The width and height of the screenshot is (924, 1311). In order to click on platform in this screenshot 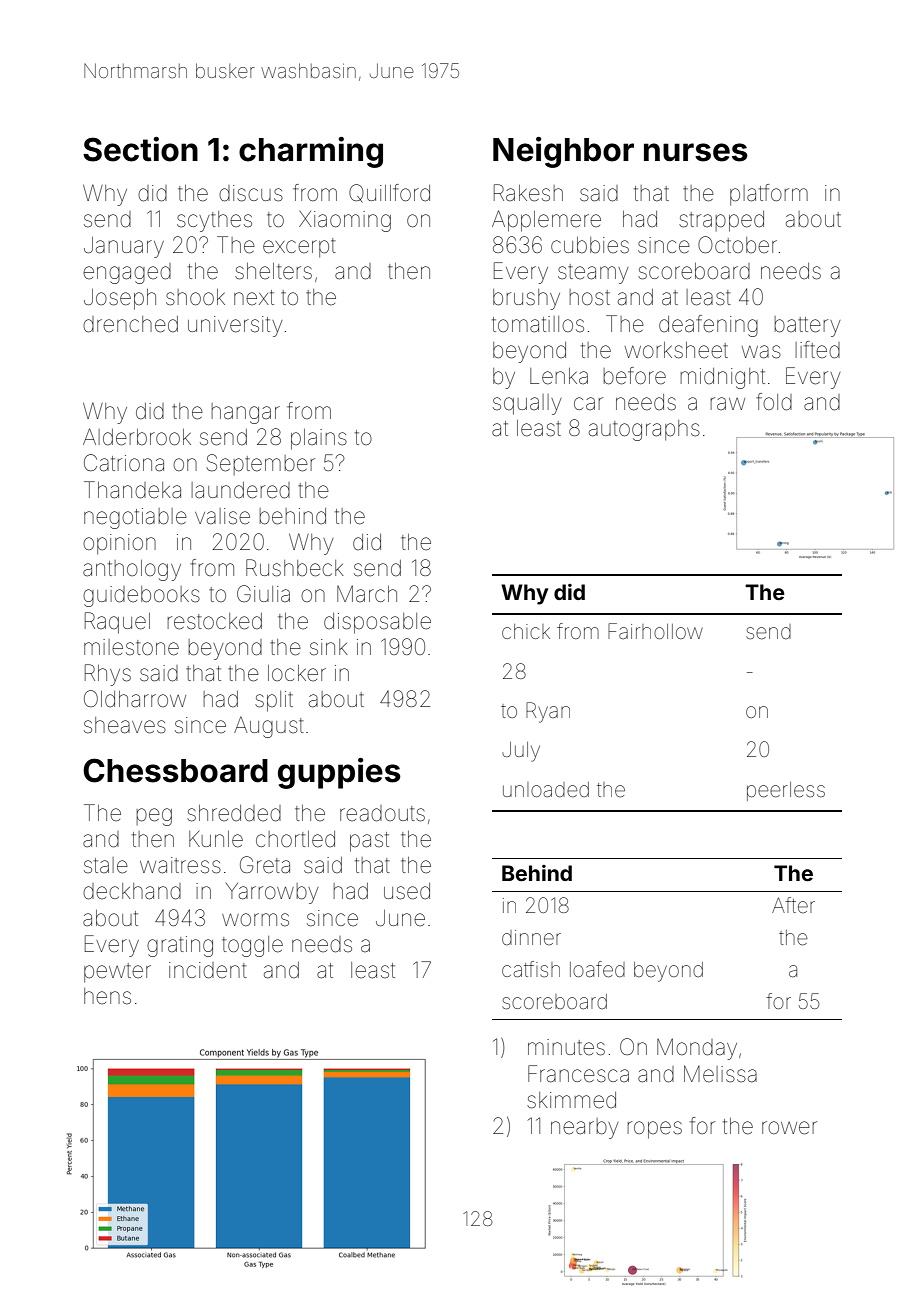, I will do `click(769, 195)`.
